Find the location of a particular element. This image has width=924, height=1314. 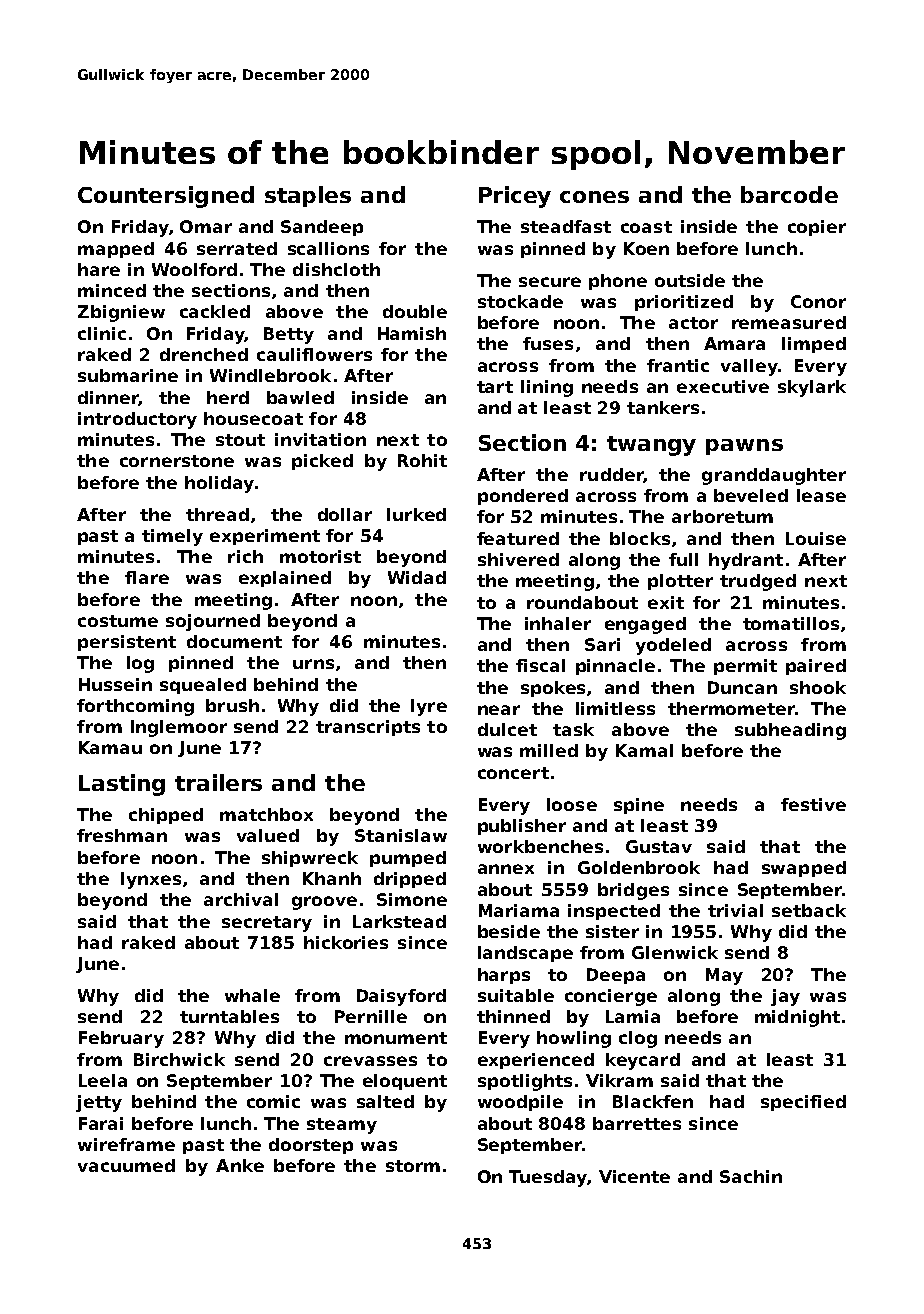

Conor is located at coordinates (818, 301).
